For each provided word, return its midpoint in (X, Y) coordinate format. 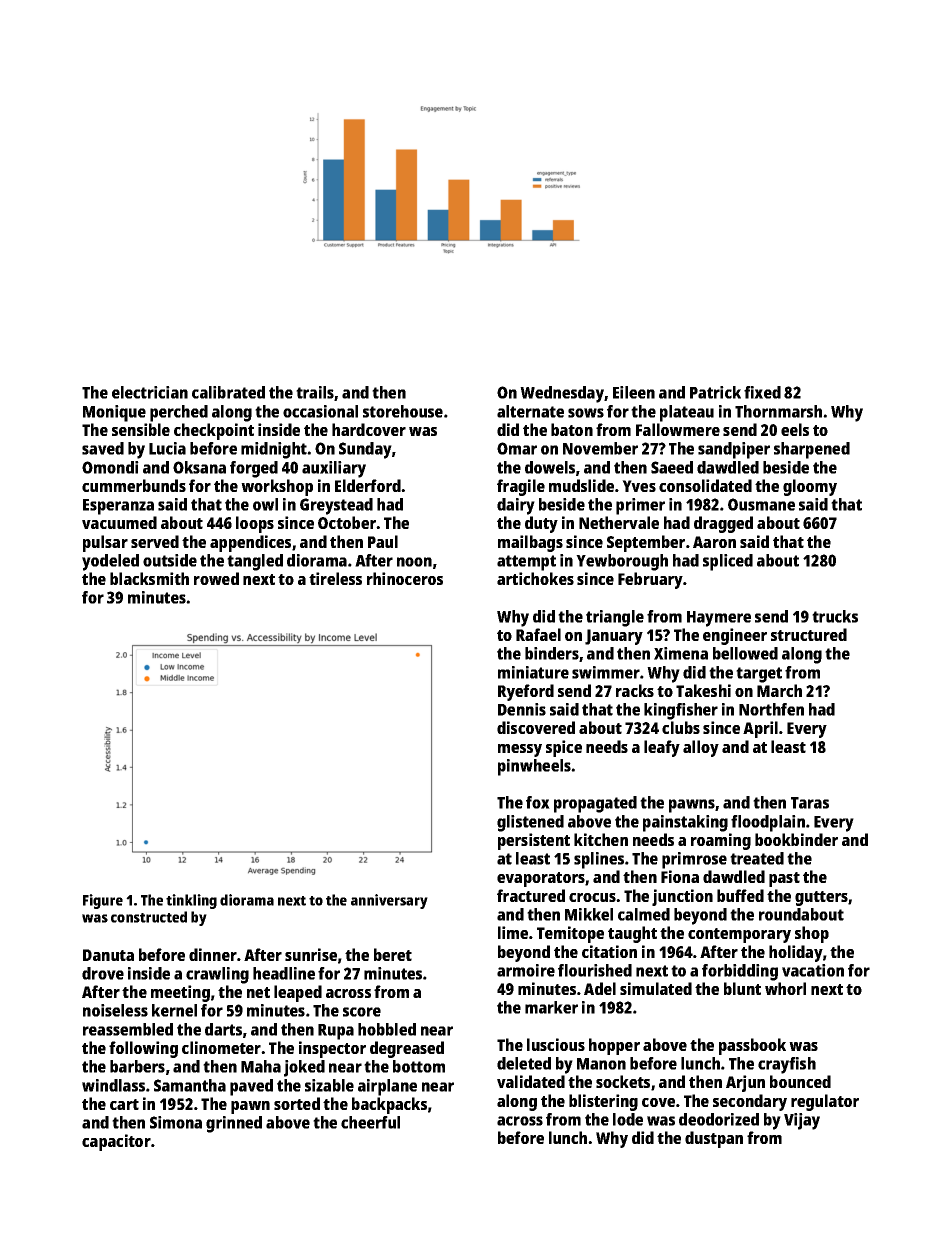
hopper (614, 1046)
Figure (103, 901)
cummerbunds (134, 485)
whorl (785, 988)
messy (520, 750)
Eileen (634, 392)
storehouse (403, 411)
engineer (735, 636)
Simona (176, 1122)
